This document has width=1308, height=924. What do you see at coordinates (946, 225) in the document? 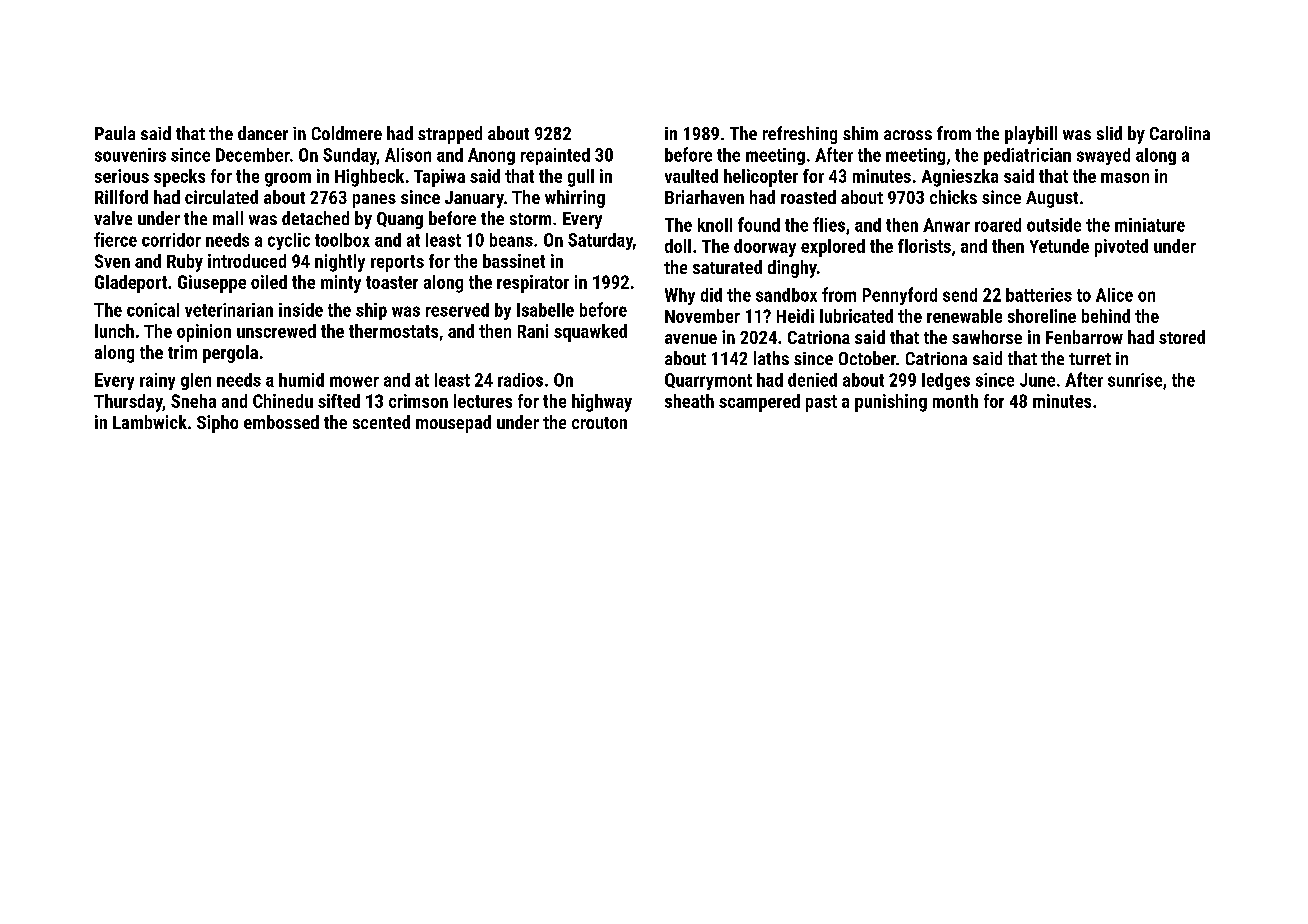
I see `Anwar` at bounding box center [946, 225].
